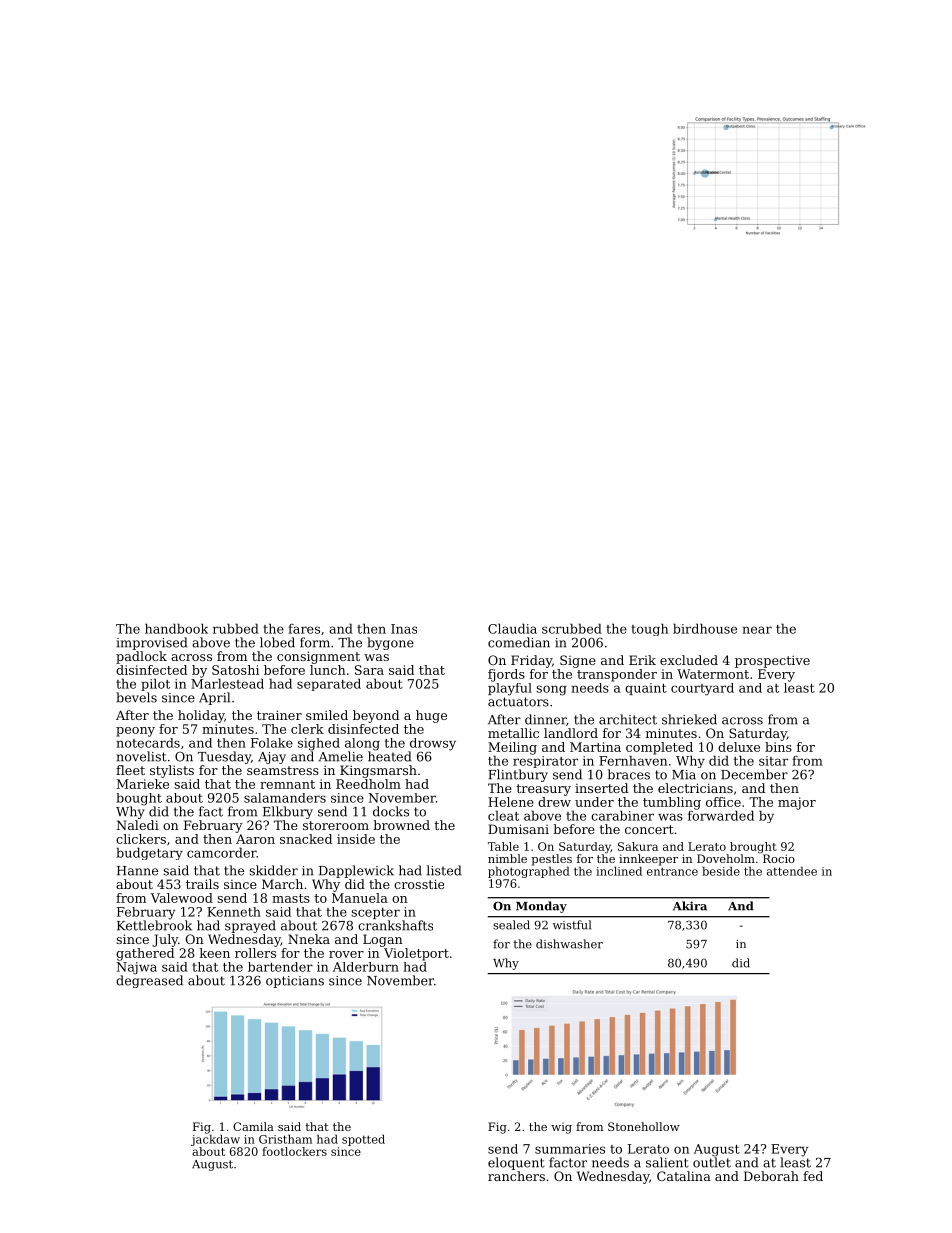  Describe the element at coordinates (561, 1128) in the image. I see `wig` at that location.
